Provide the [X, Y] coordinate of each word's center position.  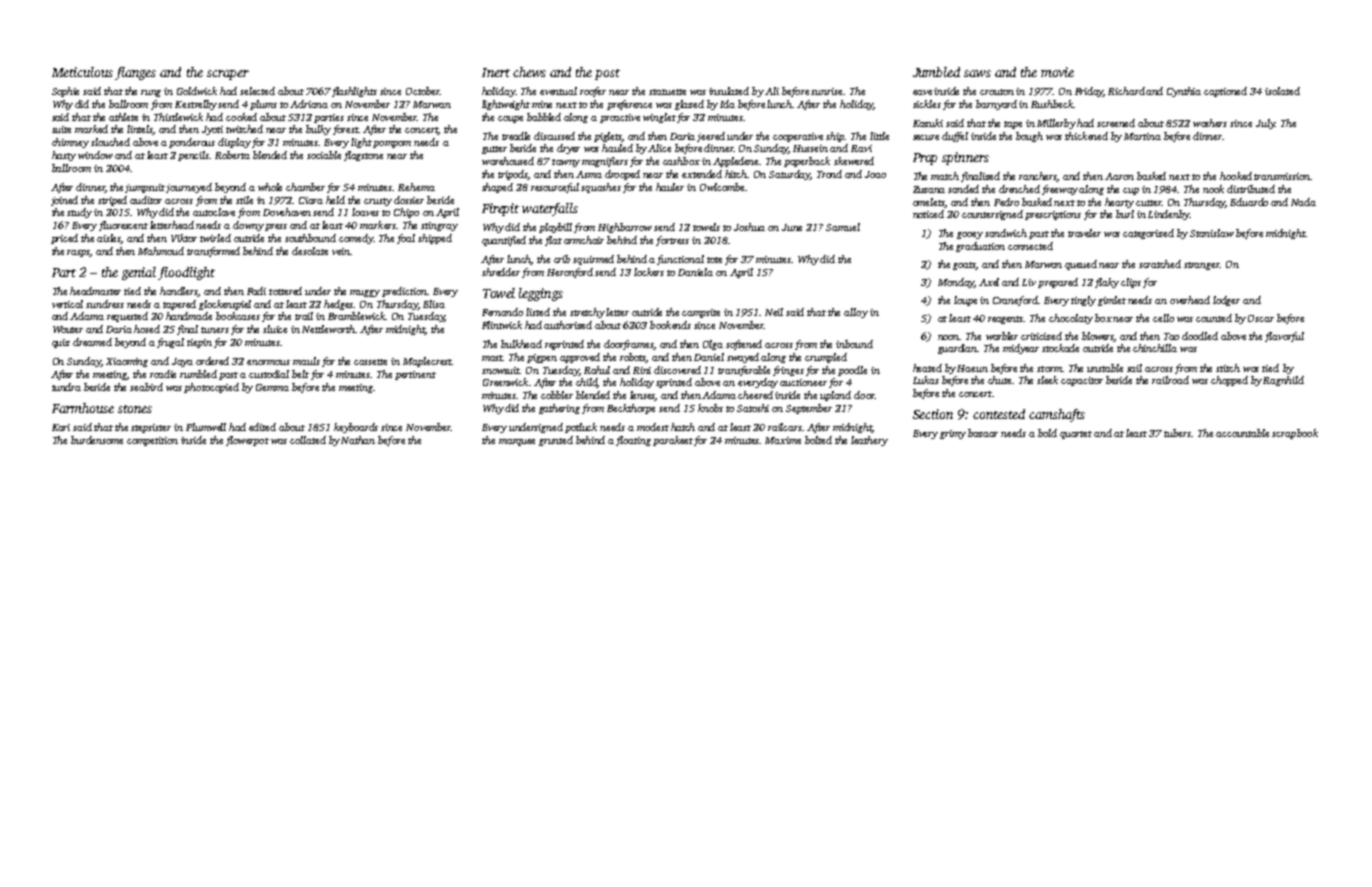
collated [308, 440]
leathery [869, 441]
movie [1057, 72]
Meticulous [82, 72]
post [607, 74]
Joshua [749, 227]
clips [1131, 283]
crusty [378, 202]
